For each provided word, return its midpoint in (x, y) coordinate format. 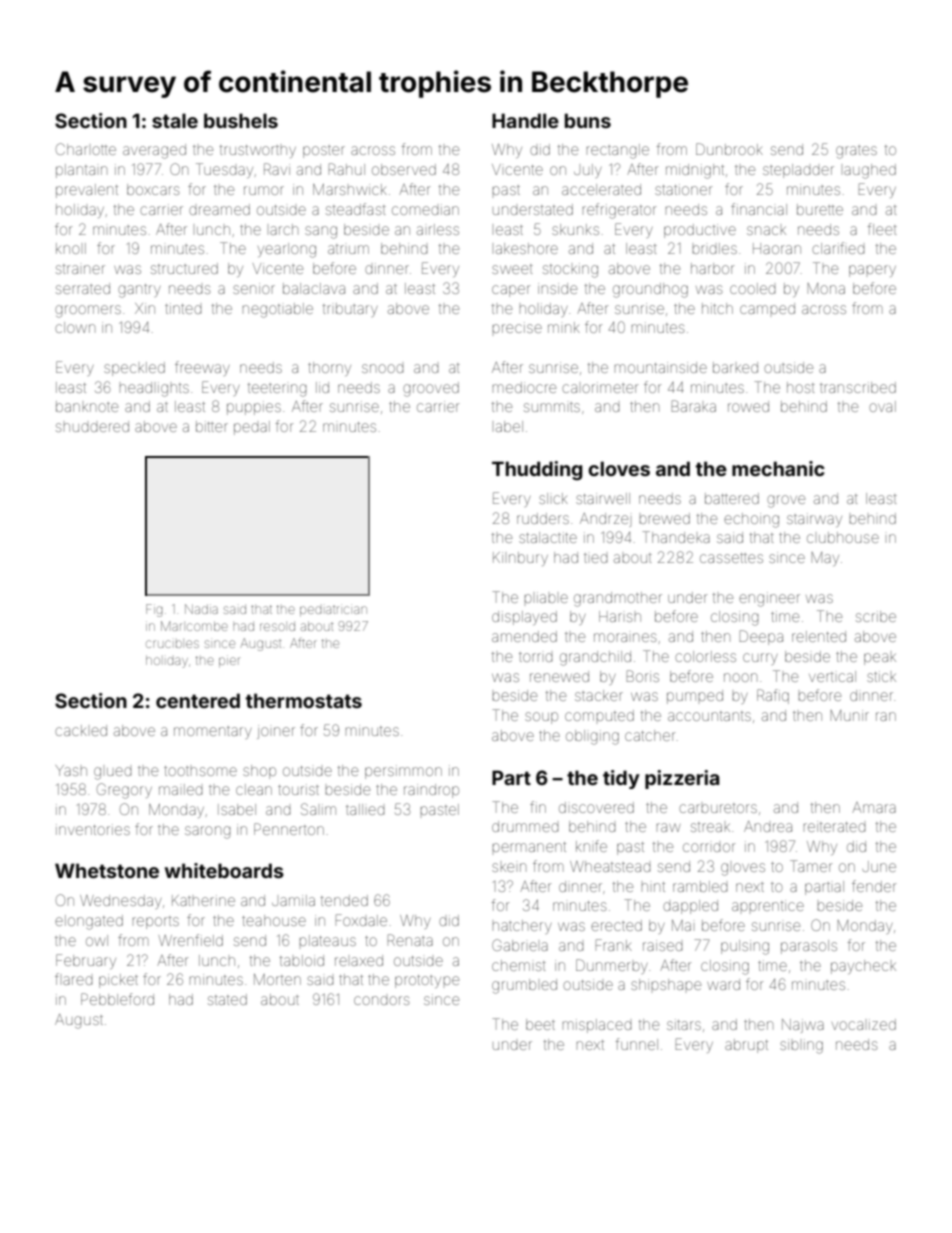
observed (404, 169)
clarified (838, 248)
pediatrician (333, 611)
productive (700, 231)
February (86, 961)
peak (880, 659)
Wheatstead (610, 866)
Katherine (203, 900)
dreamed (219, 209)
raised (663, 945)
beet (540, 1024)
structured (184, 268)
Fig (154, 610)
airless (438, 229)
